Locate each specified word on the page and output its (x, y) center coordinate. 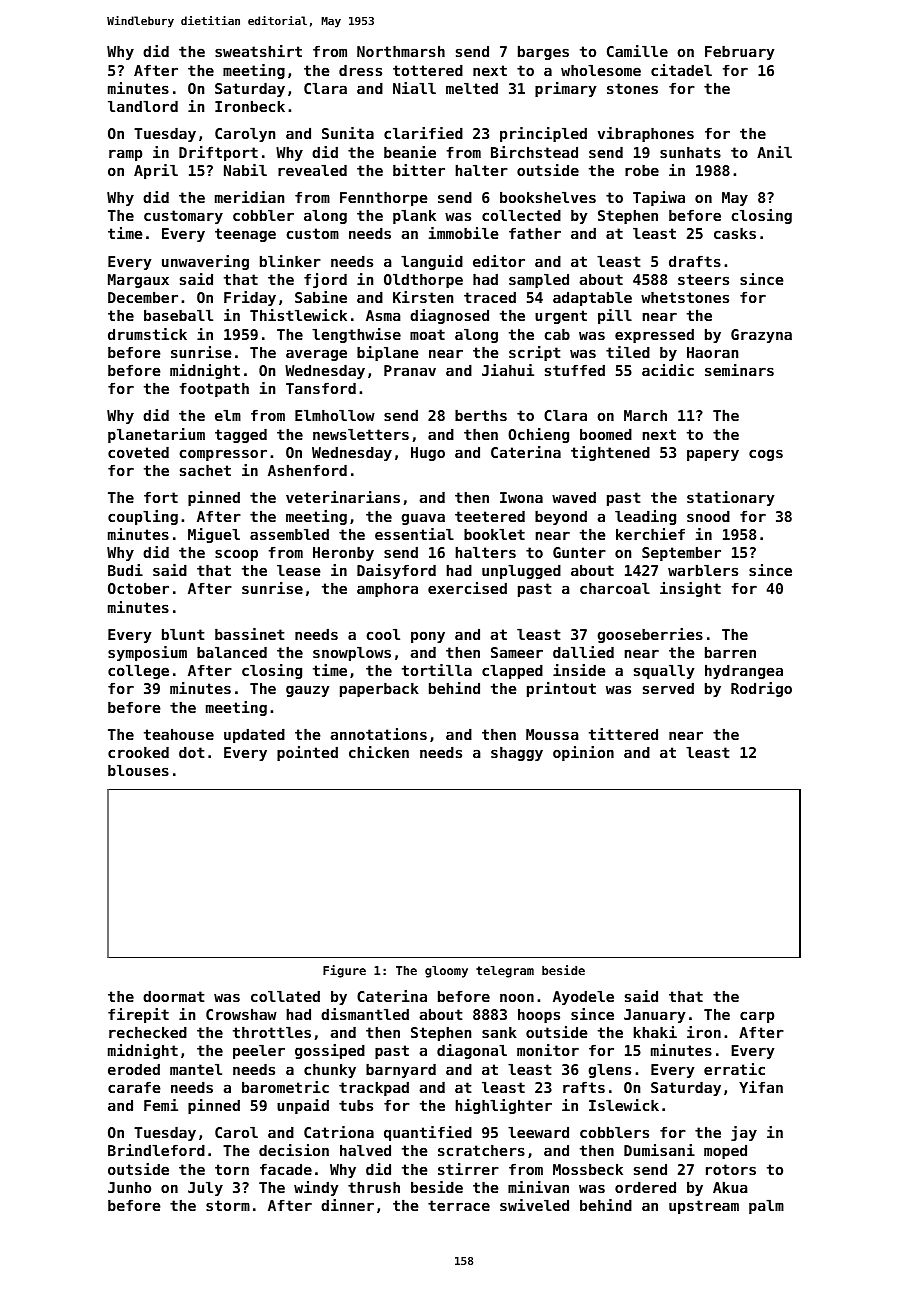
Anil (774, 152)
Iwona (521, 497)
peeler (259, 1052)
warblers (703, 570)
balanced (232, 652)
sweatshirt (258, 51)
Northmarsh (401, 51)
